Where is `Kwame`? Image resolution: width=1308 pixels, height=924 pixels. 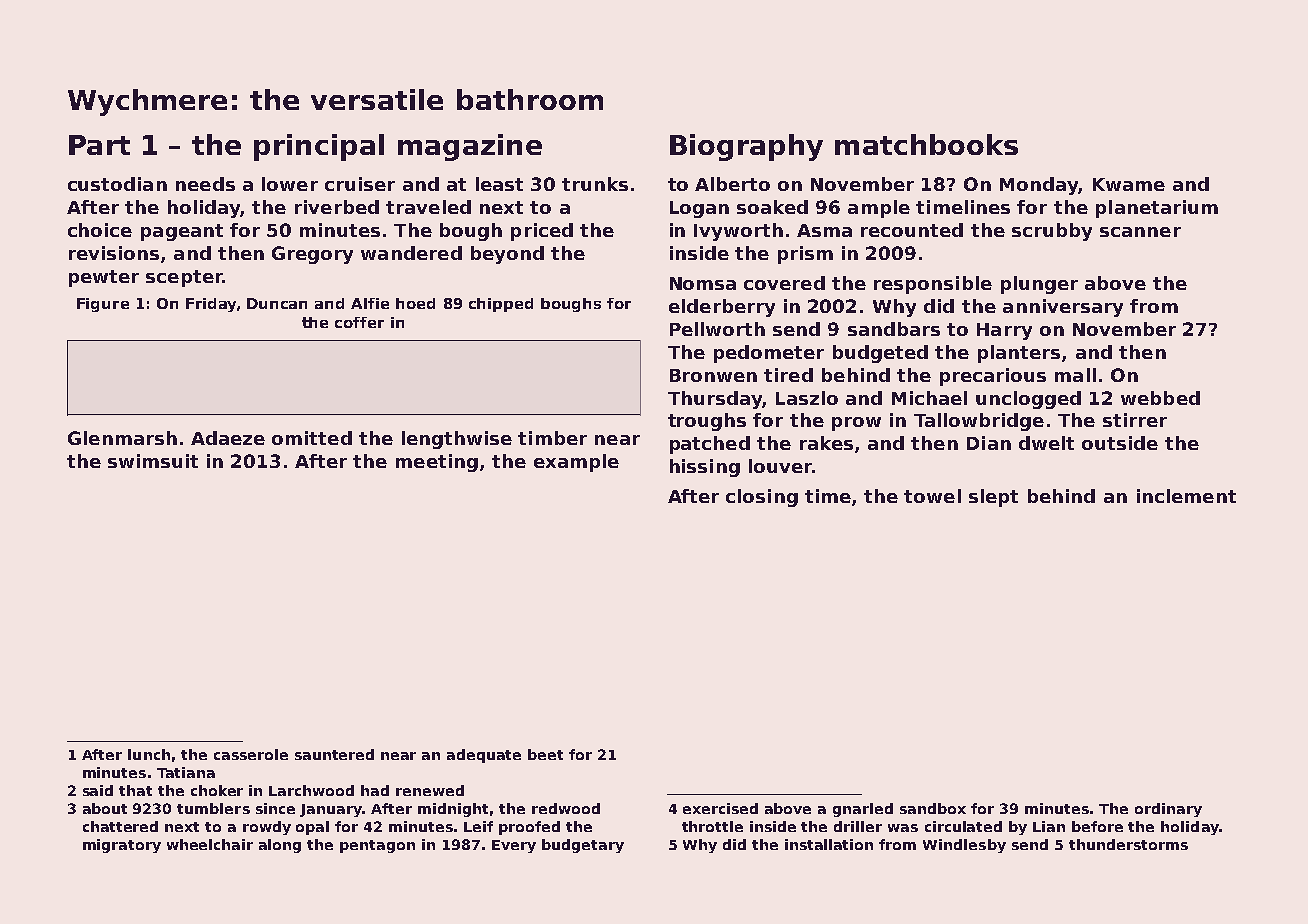
Kwame is located at coordinates (1129, 184).
